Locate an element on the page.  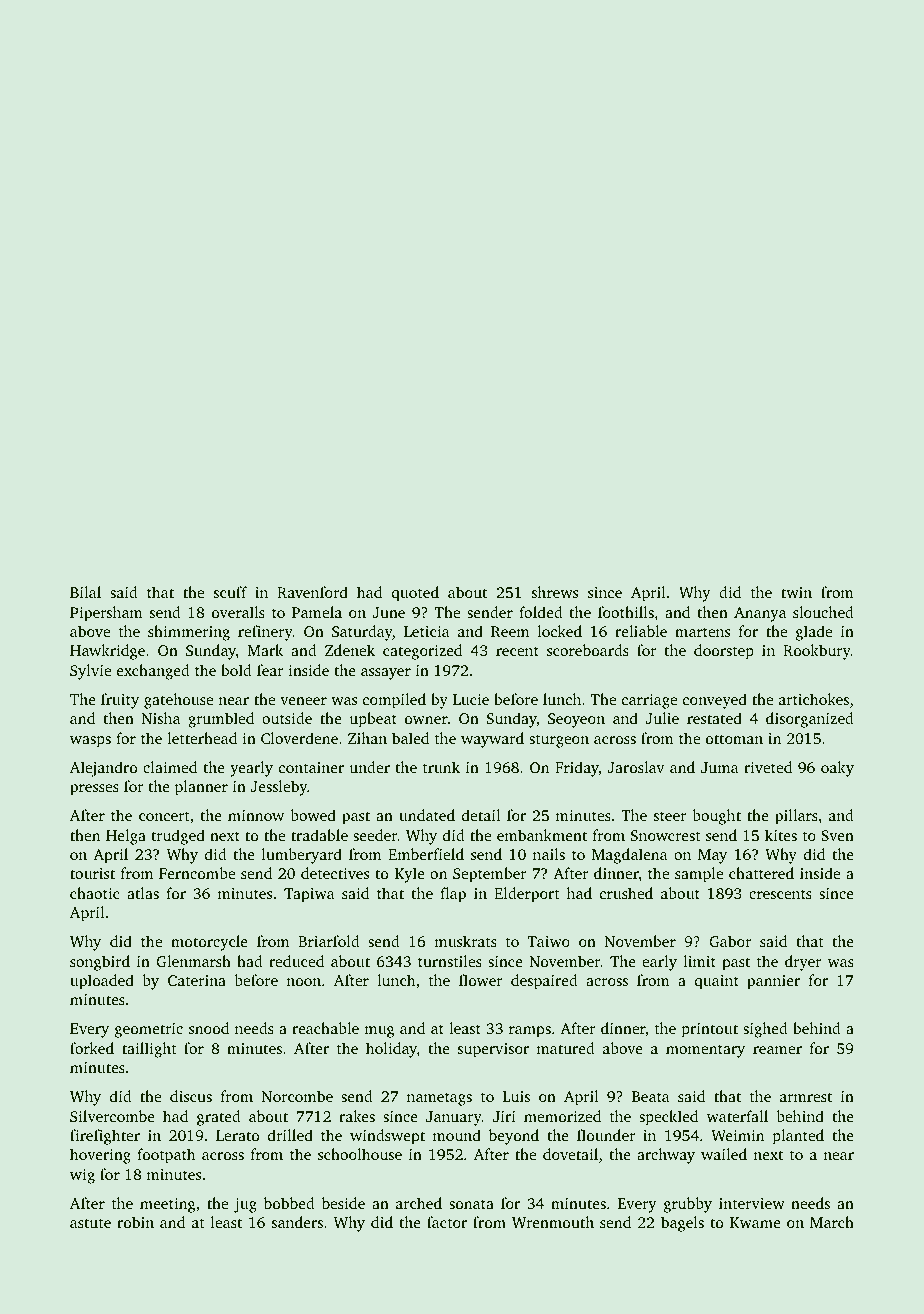
Wrenmouth is located at coordinates (553, 1222).
